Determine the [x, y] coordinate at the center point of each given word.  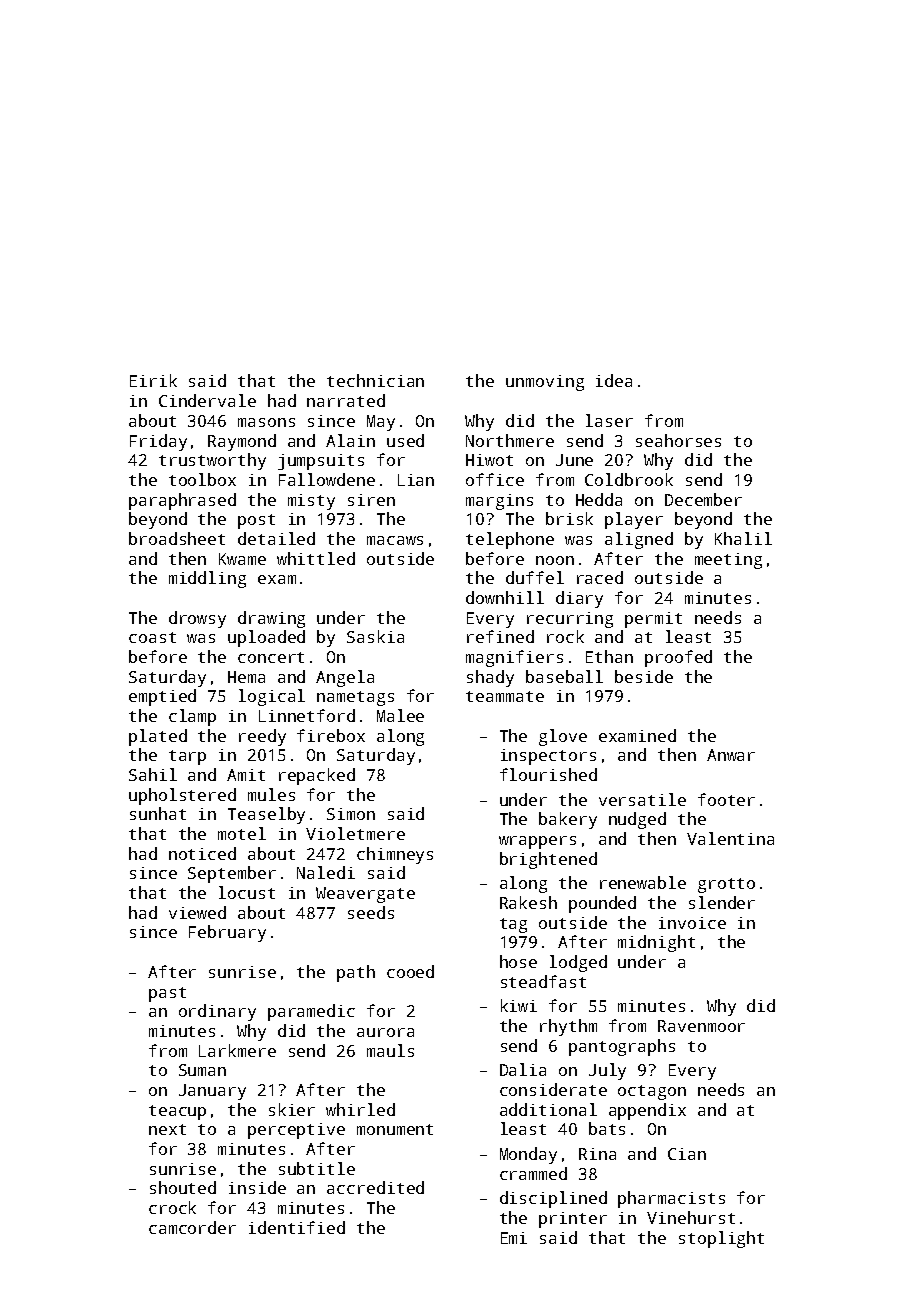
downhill [505, 597]
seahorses [678, 440]
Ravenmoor [701, 1026]
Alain [350, 440]
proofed [678, 658]
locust [247, 892]
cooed [410, 971]
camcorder [192, 1227]
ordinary [217, 1012]
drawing [271, 619]
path [356, 973]
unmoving [545, 383]
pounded [602, 904]
